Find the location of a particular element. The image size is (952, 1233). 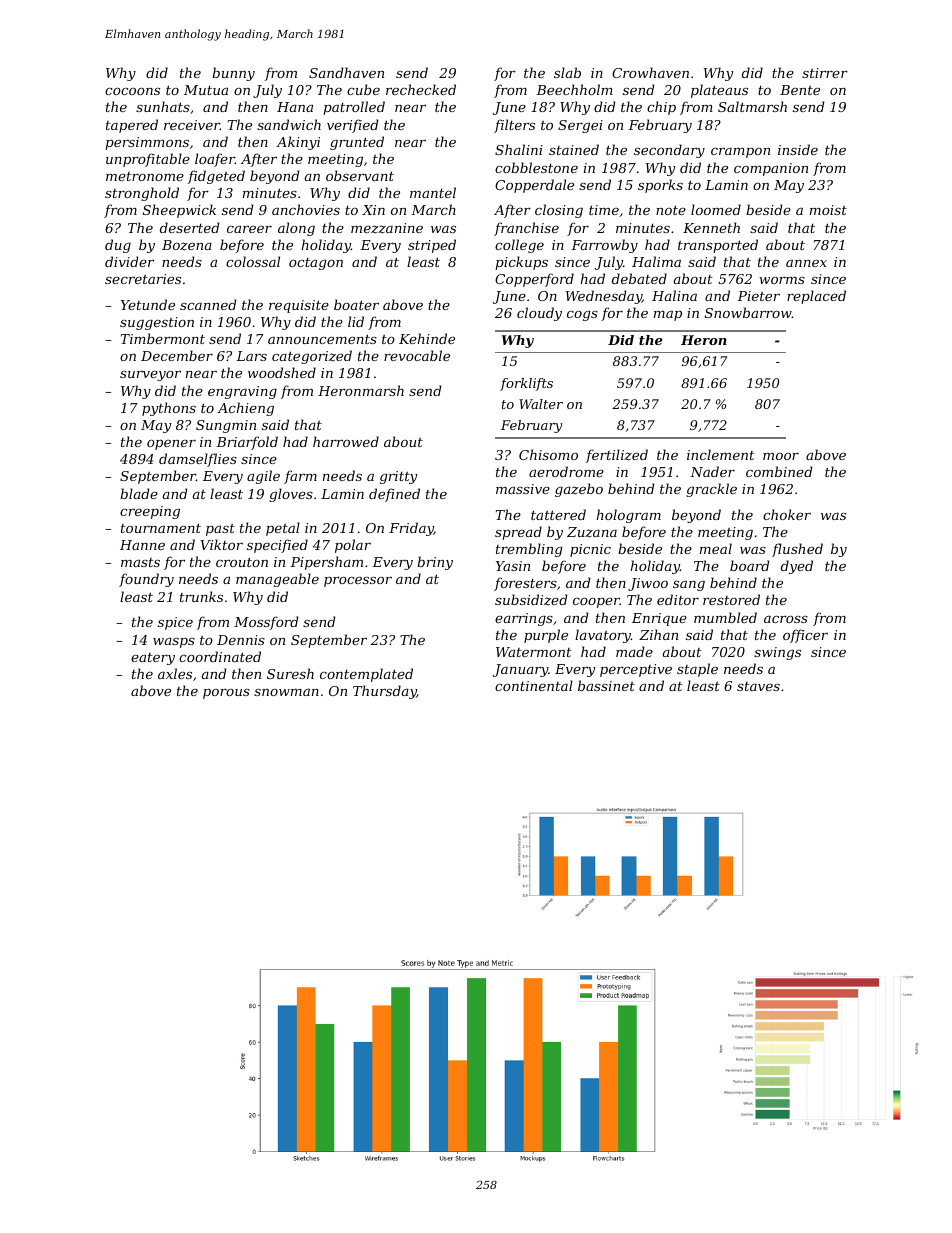

stirrer is located at coordinates (825, 73).
